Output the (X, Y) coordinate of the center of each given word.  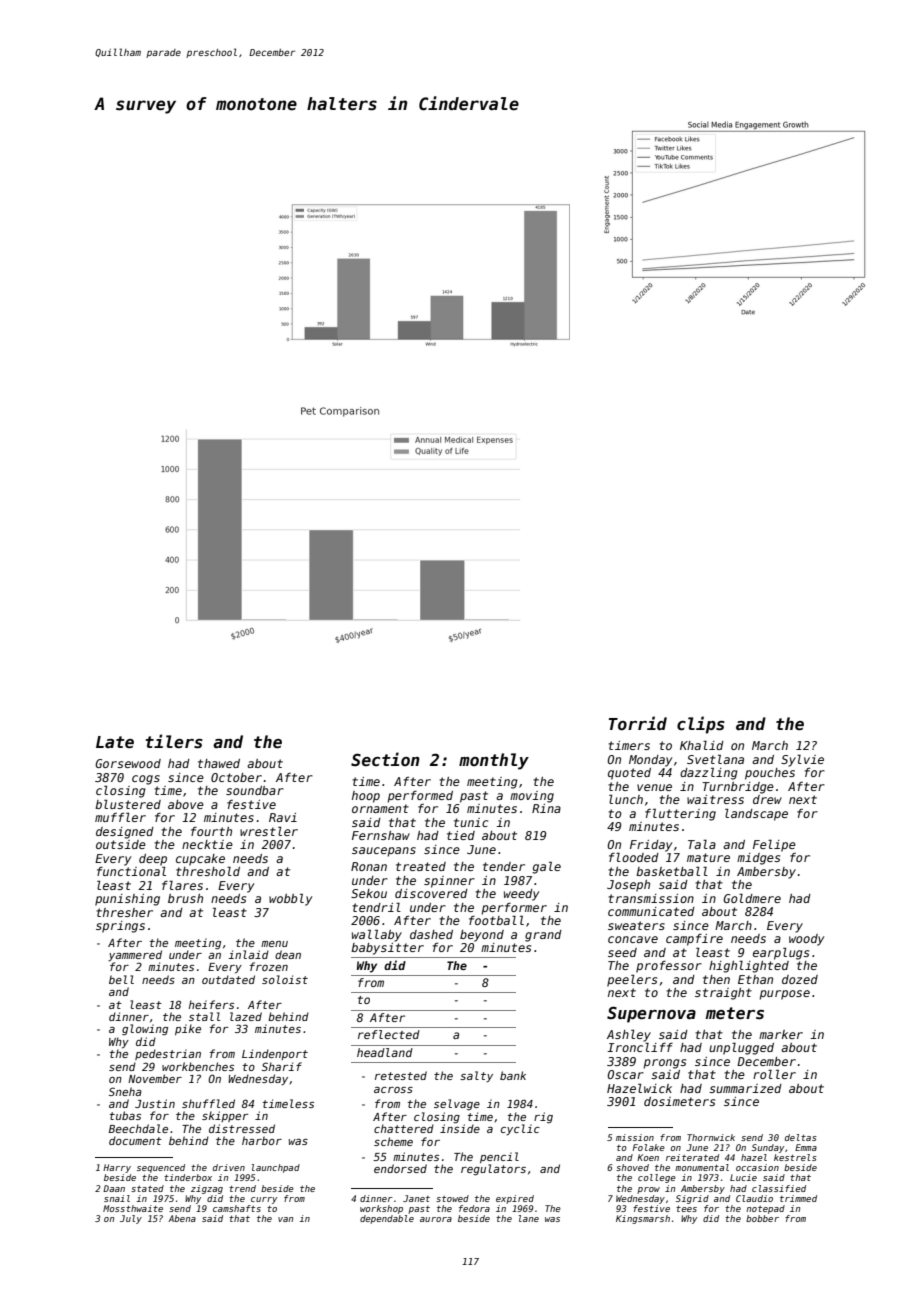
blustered (128, 804)
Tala (702, 844)
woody (806, 940)
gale (546, 867)
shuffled (208, 1103)
